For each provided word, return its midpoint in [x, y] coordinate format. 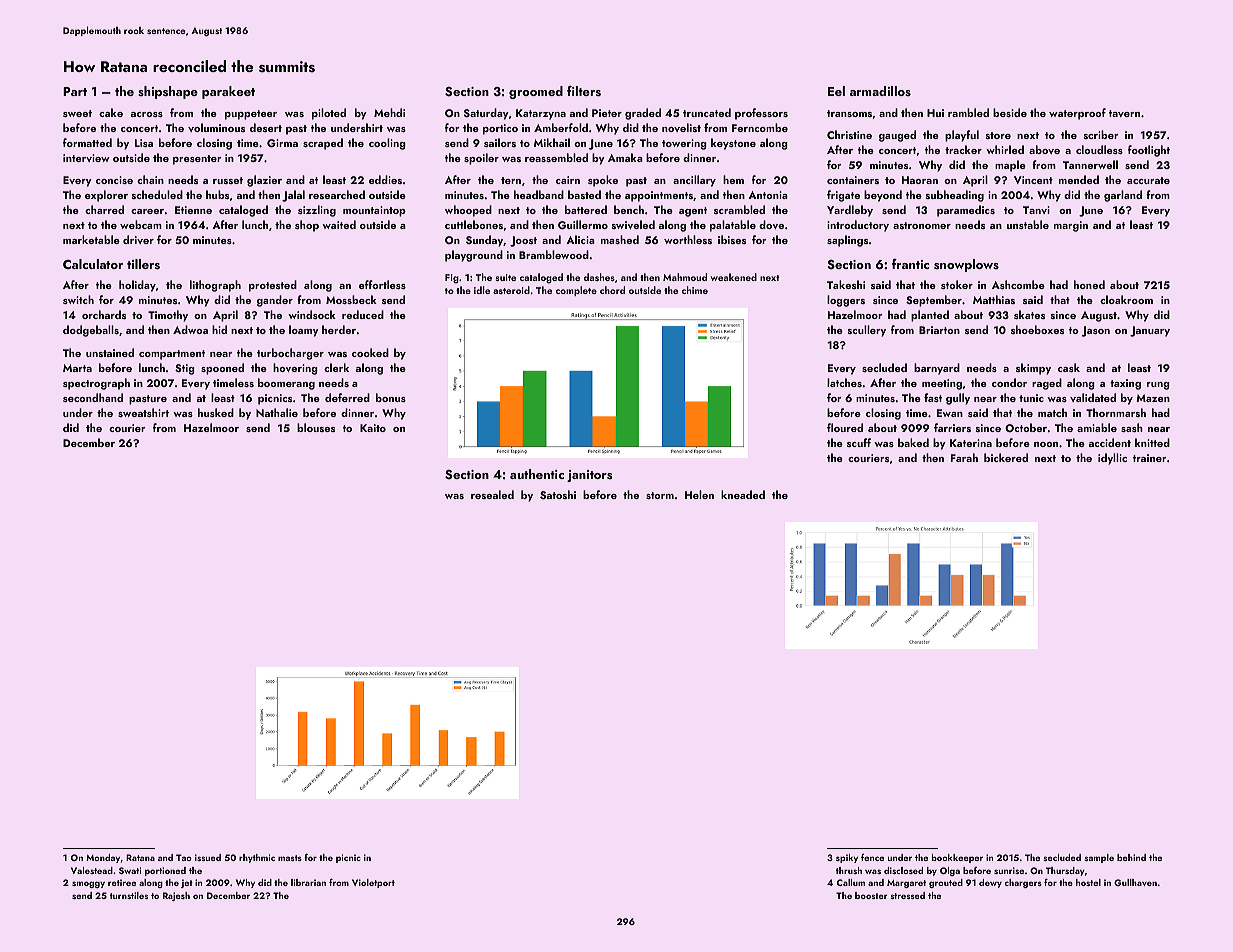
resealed [492, 494]
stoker [957, 284]
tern [511, 180]
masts [290, 858]
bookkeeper [957, 858]
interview [86, 158]
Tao [184, 857]
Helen [699, 494]
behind [1131, 857]
